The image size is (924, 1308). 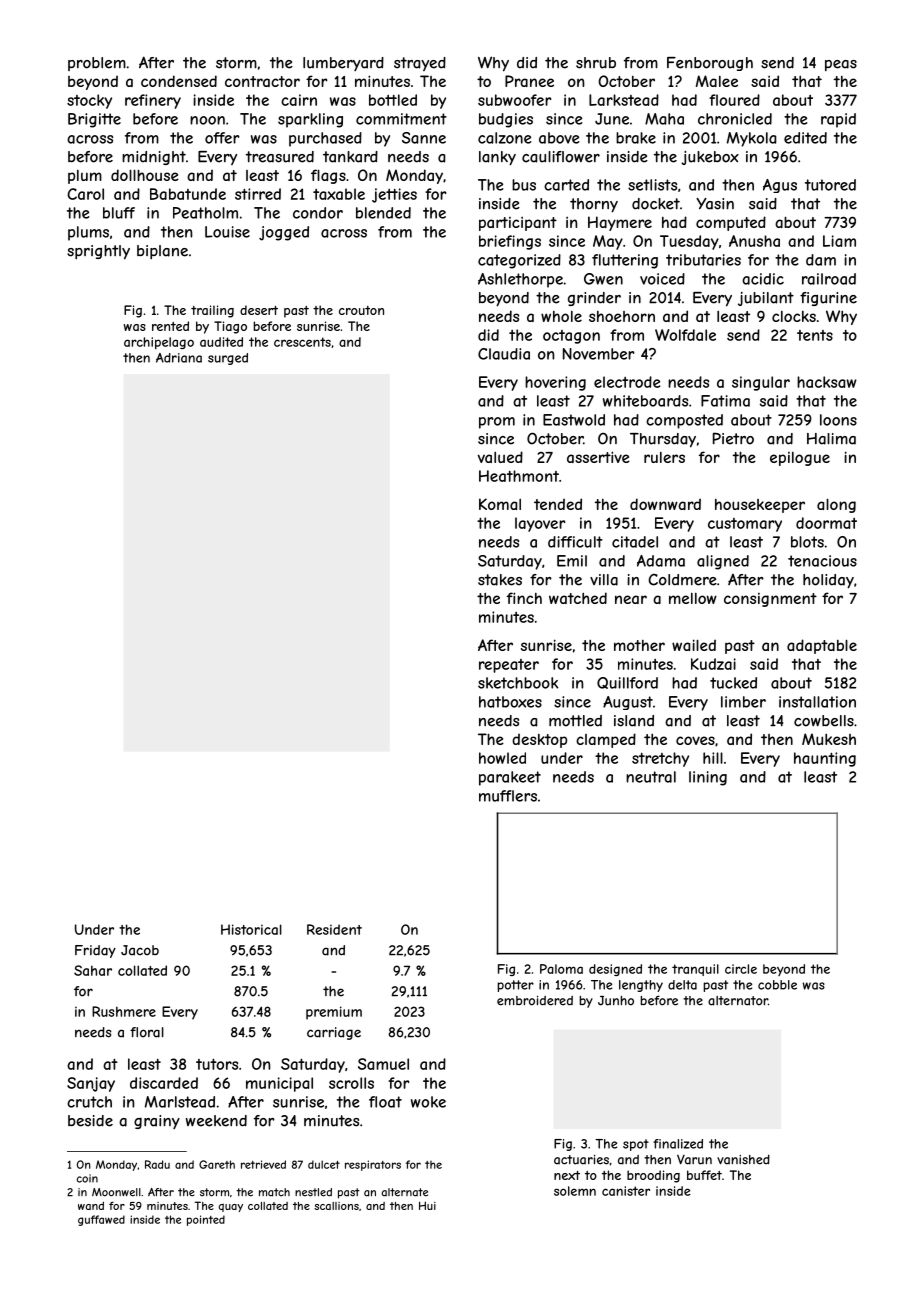 What do you see at coordinates (626, 1191) in the page?
I see `canister` at bounding box center [626, 1191].
